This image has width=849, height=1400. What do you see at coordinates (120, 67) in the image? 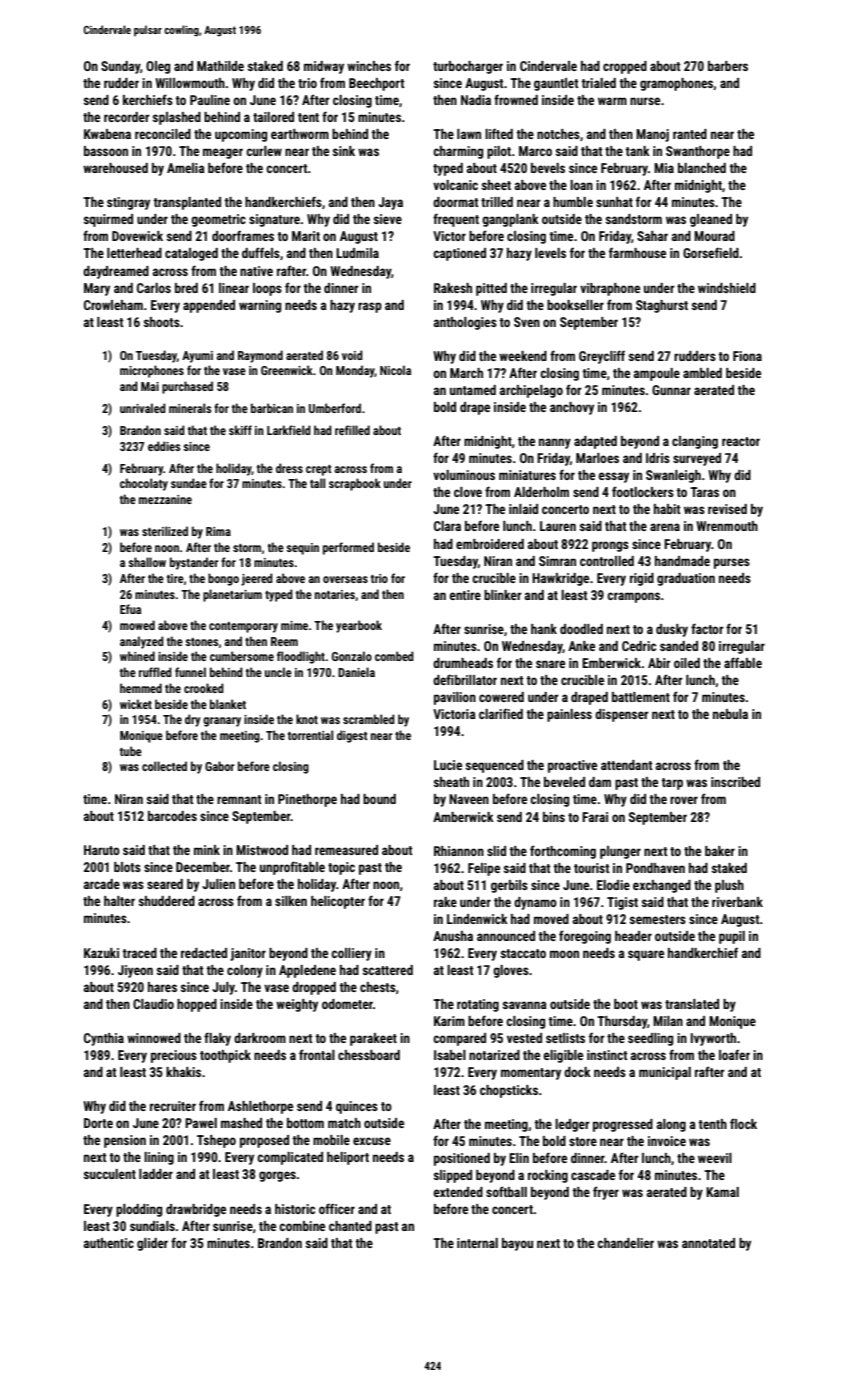
I see `Sunday` at bounding box center [120, 67].
